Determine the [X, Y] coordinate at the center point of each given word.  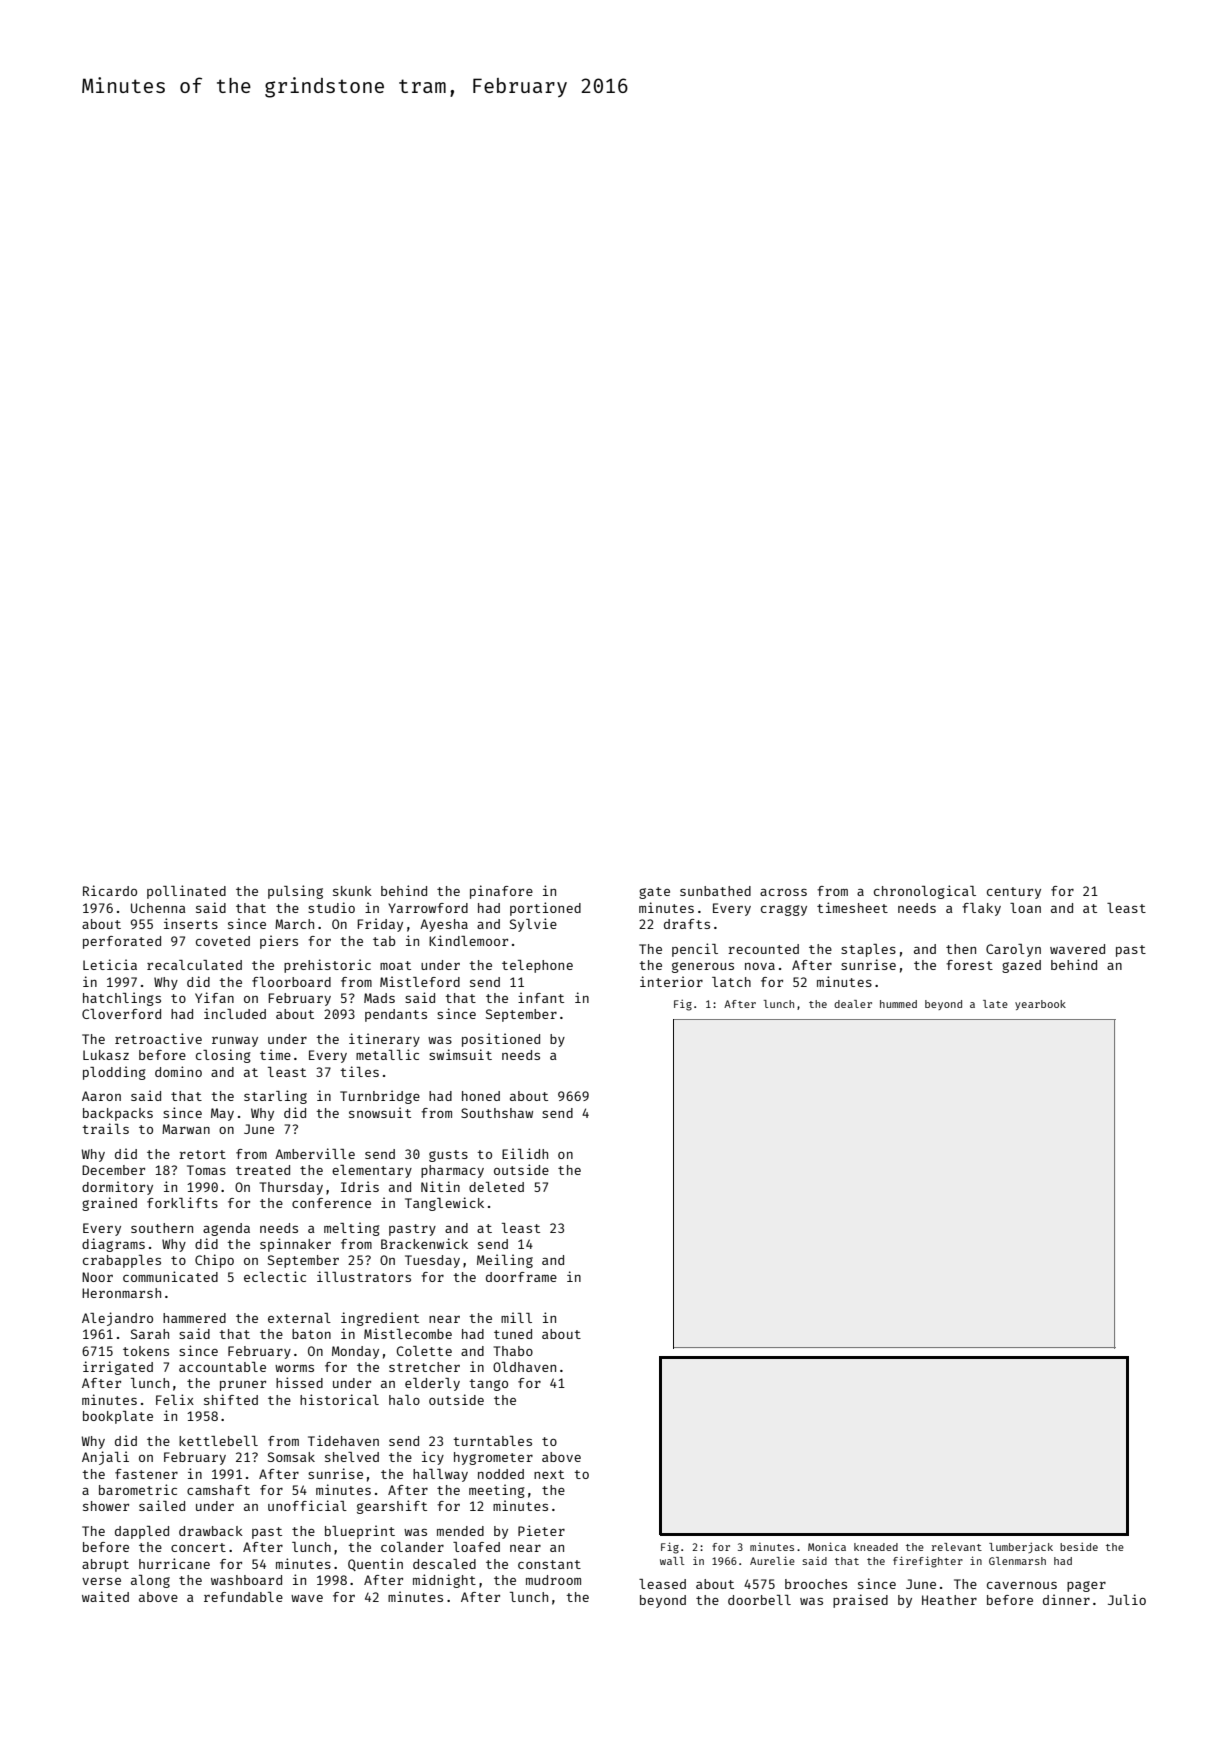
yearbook [1040, 1005]
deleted [496, 1187]
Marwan [186, 1129]
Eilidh [525, 1153]
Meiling [505, 1261]
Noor [97, 1277]
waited [105, 1596]
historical [339, 1399]
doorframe [521, 1277]
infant [541, 997]
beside [1079, 1546]
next [549, 1474]
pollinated [186, 892]
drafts [687, 924]
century [1014, 893]
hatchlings [122, 999]
